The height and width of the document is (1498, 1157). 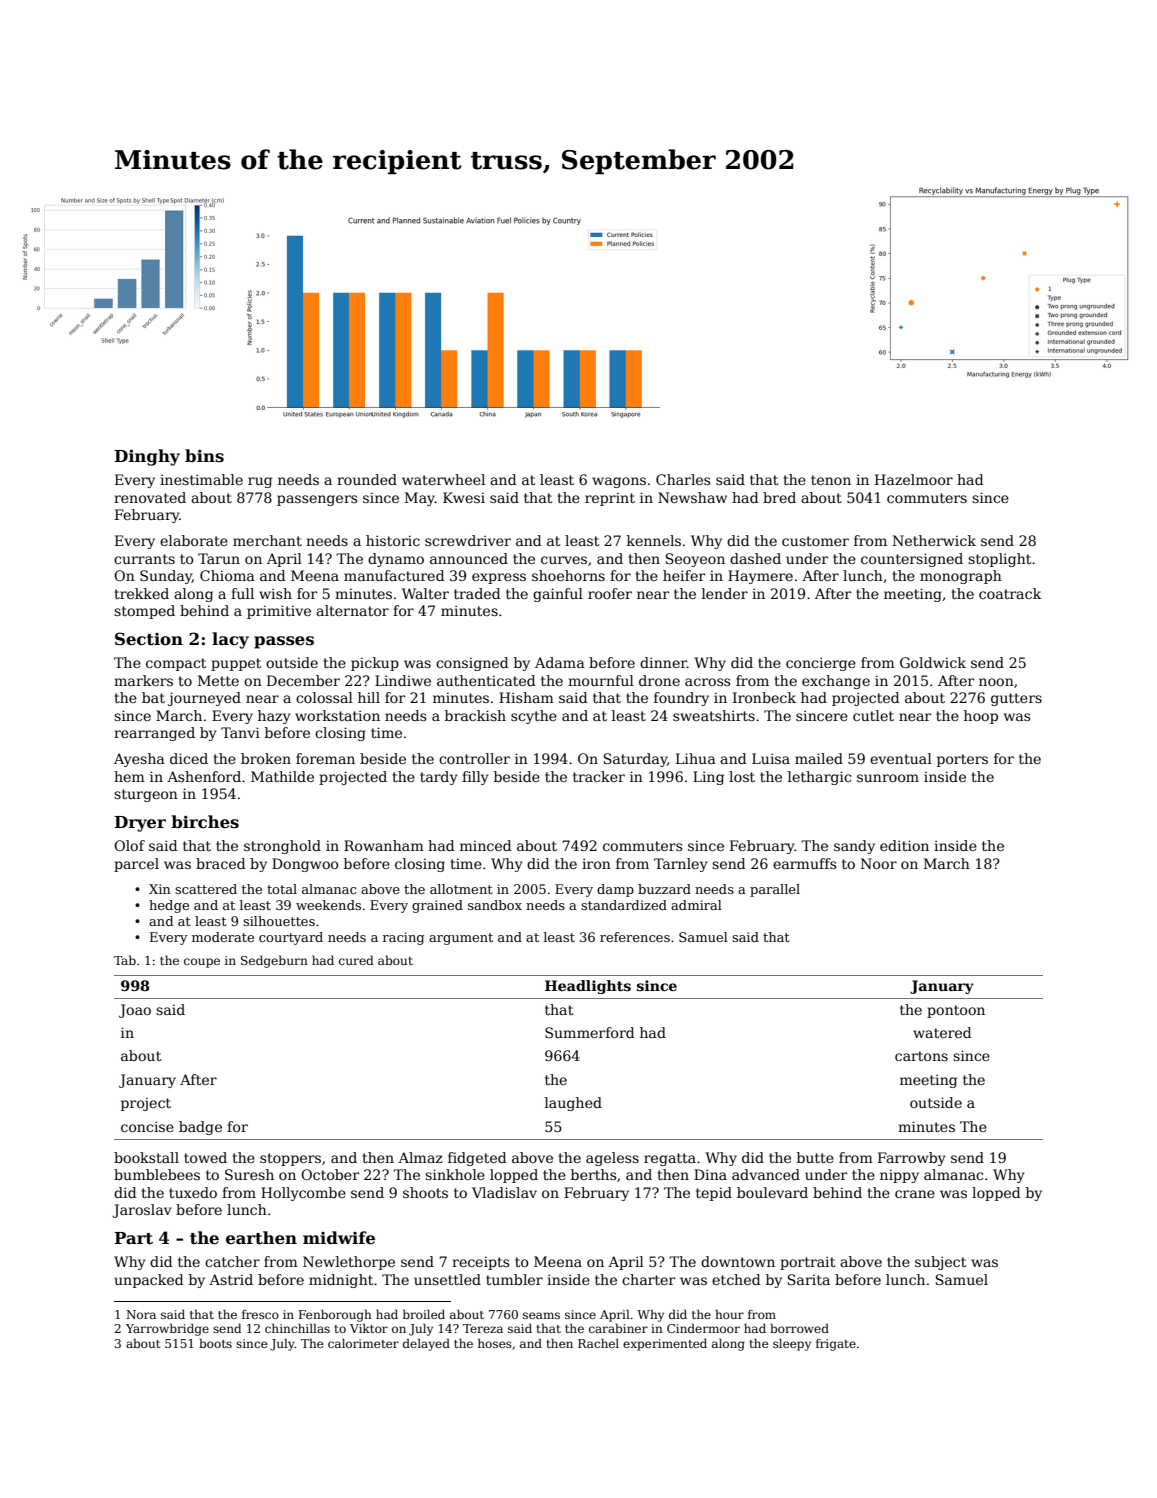 I want to click on bookstall, so click(x=146, y=1157).
